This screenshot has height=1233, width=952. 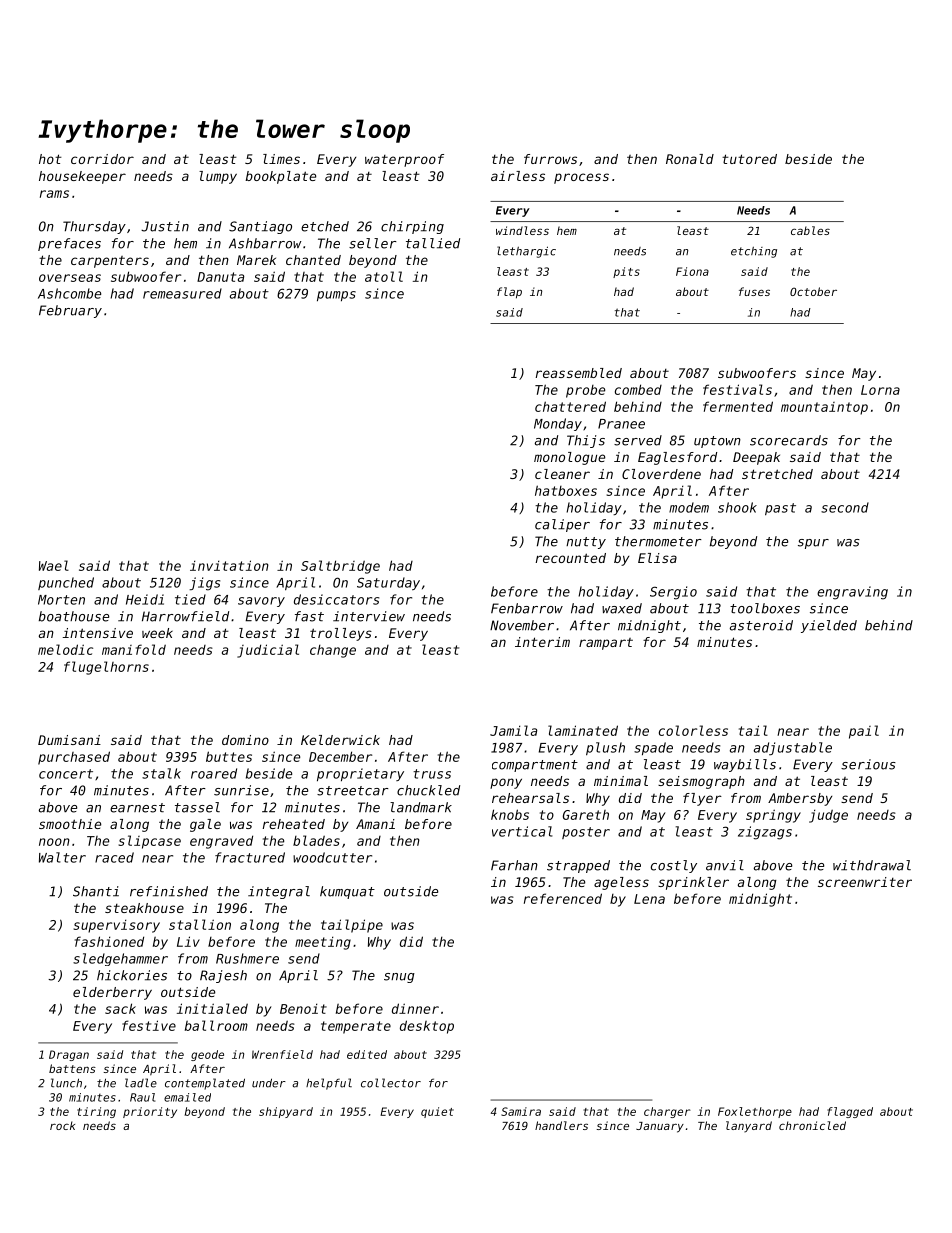 What do you see at coordinates (102, 159) in the screenshot?
I see `corridor` at bounding box center [102, 159].
